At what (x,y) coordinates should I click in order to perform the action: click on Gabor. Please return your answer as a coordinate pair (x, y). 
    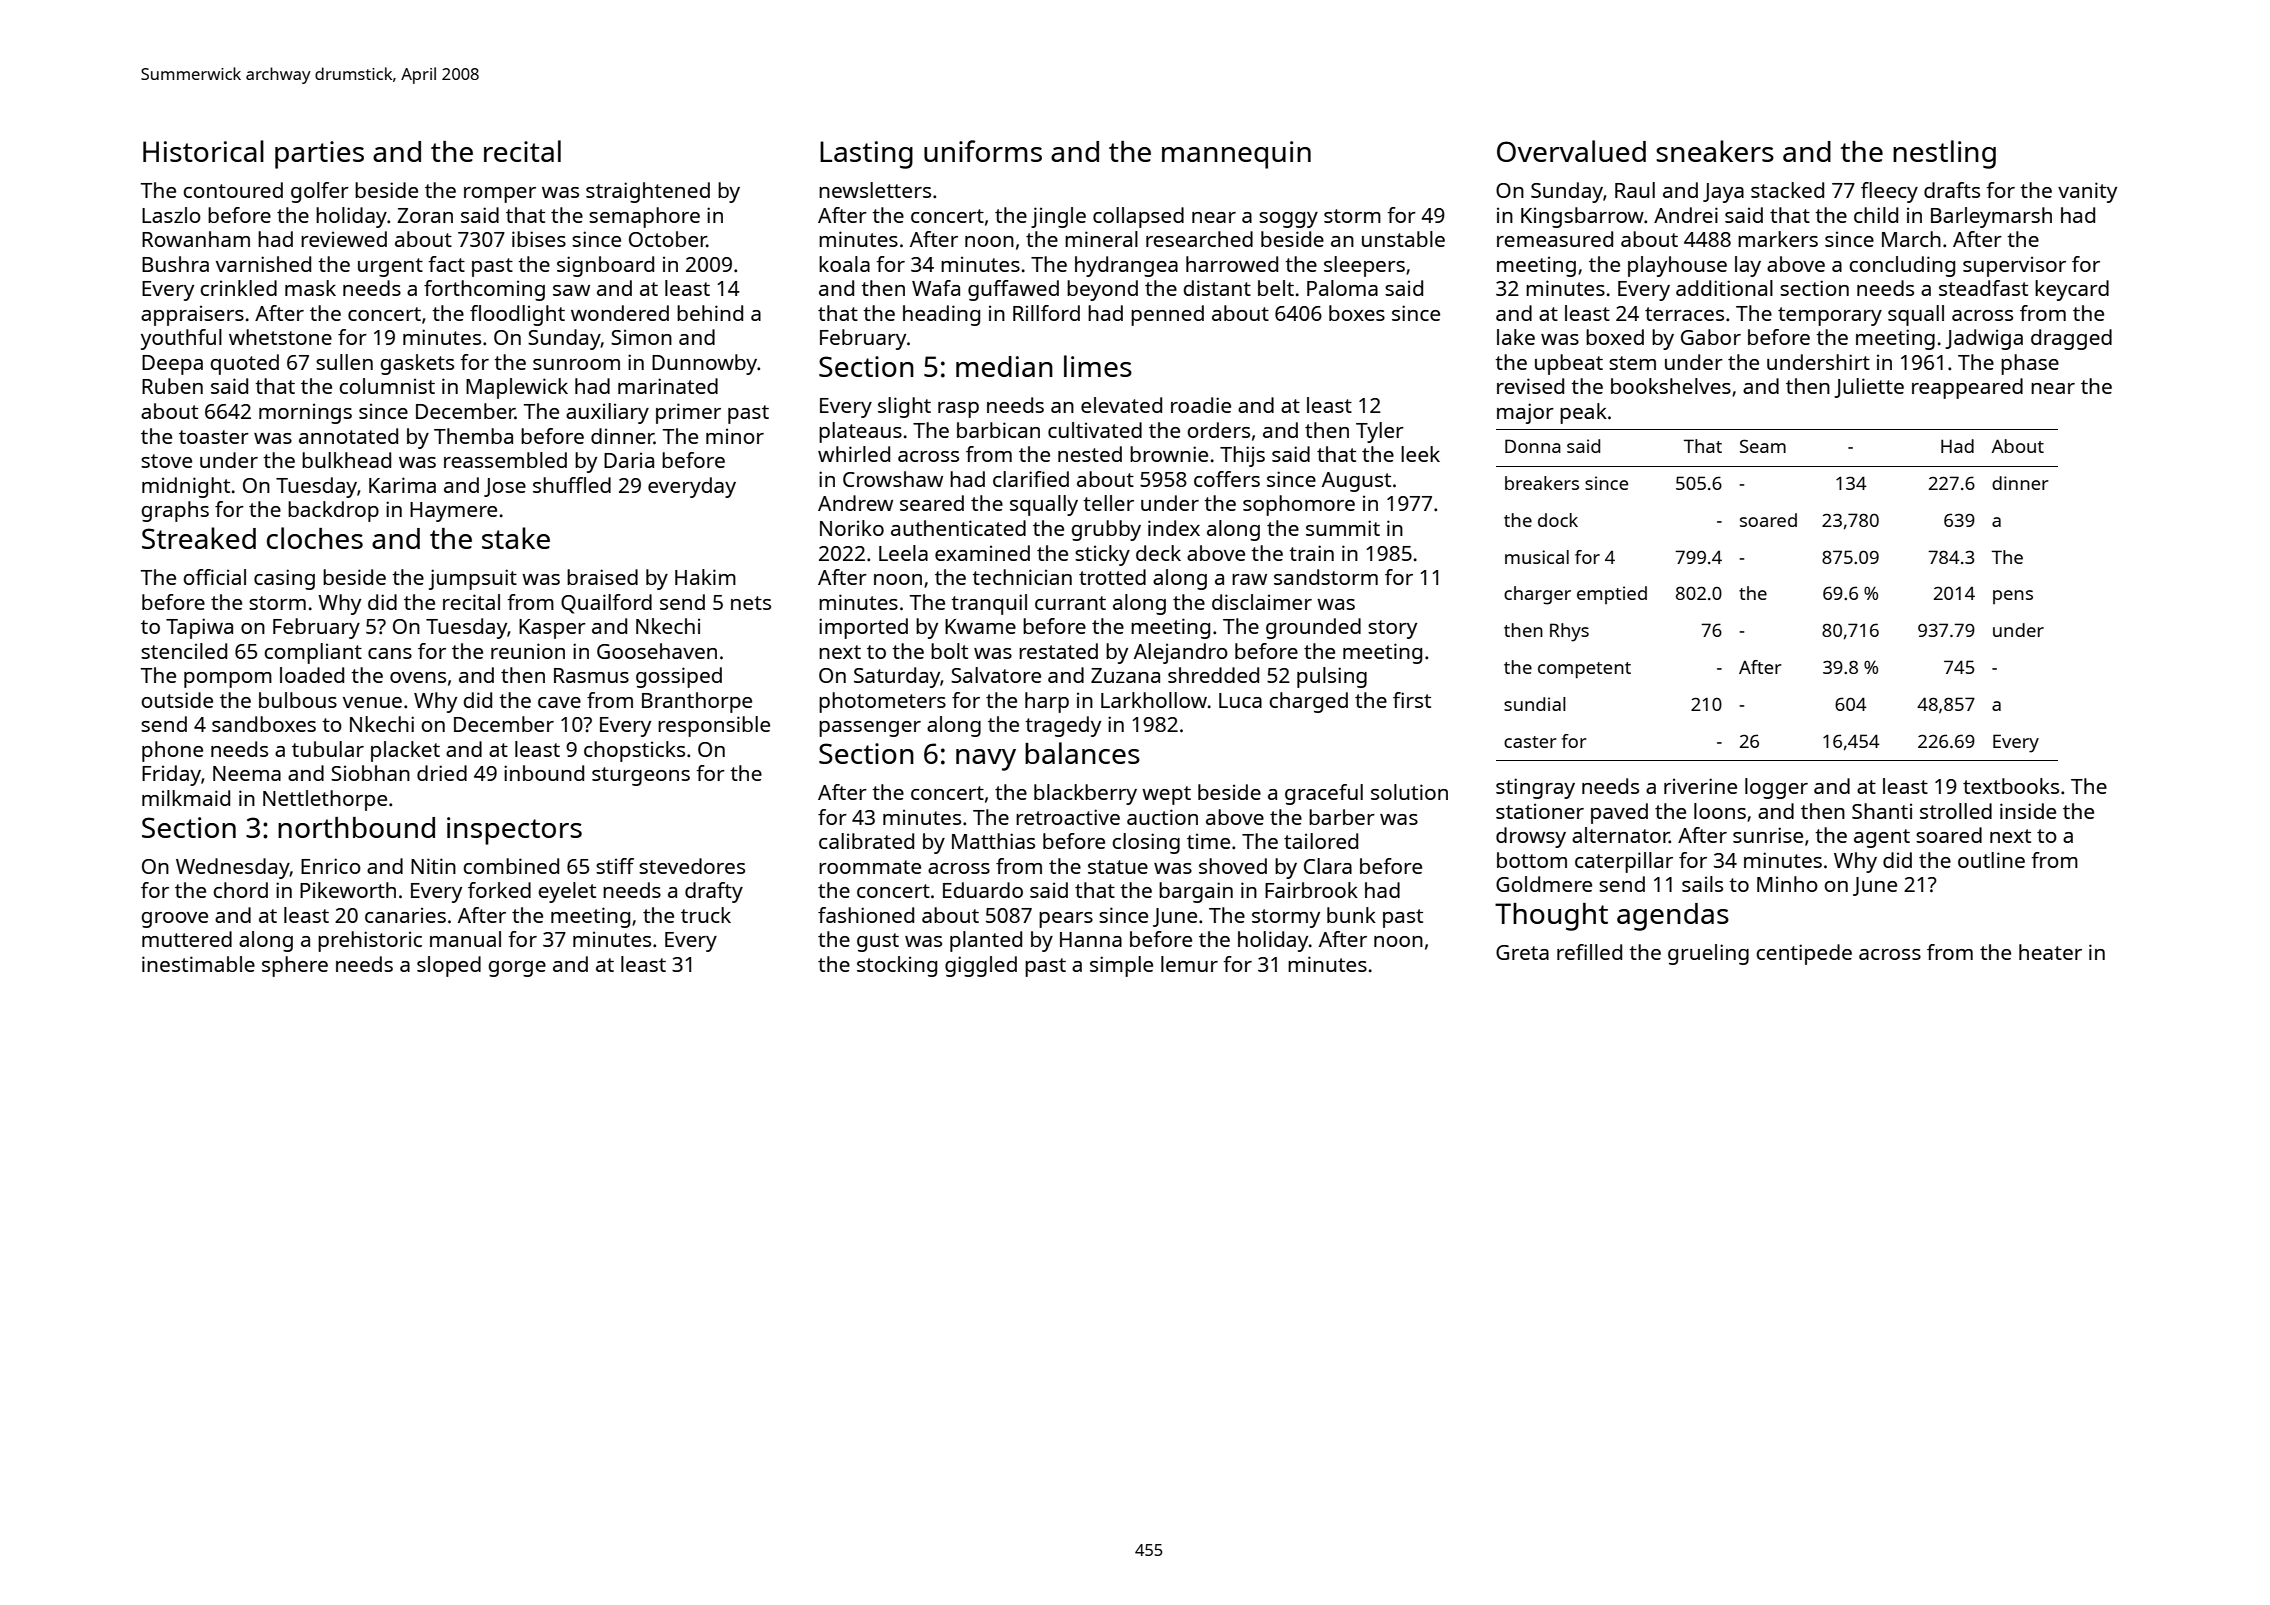
    Looking at the image, I should click on (1711, 337).
